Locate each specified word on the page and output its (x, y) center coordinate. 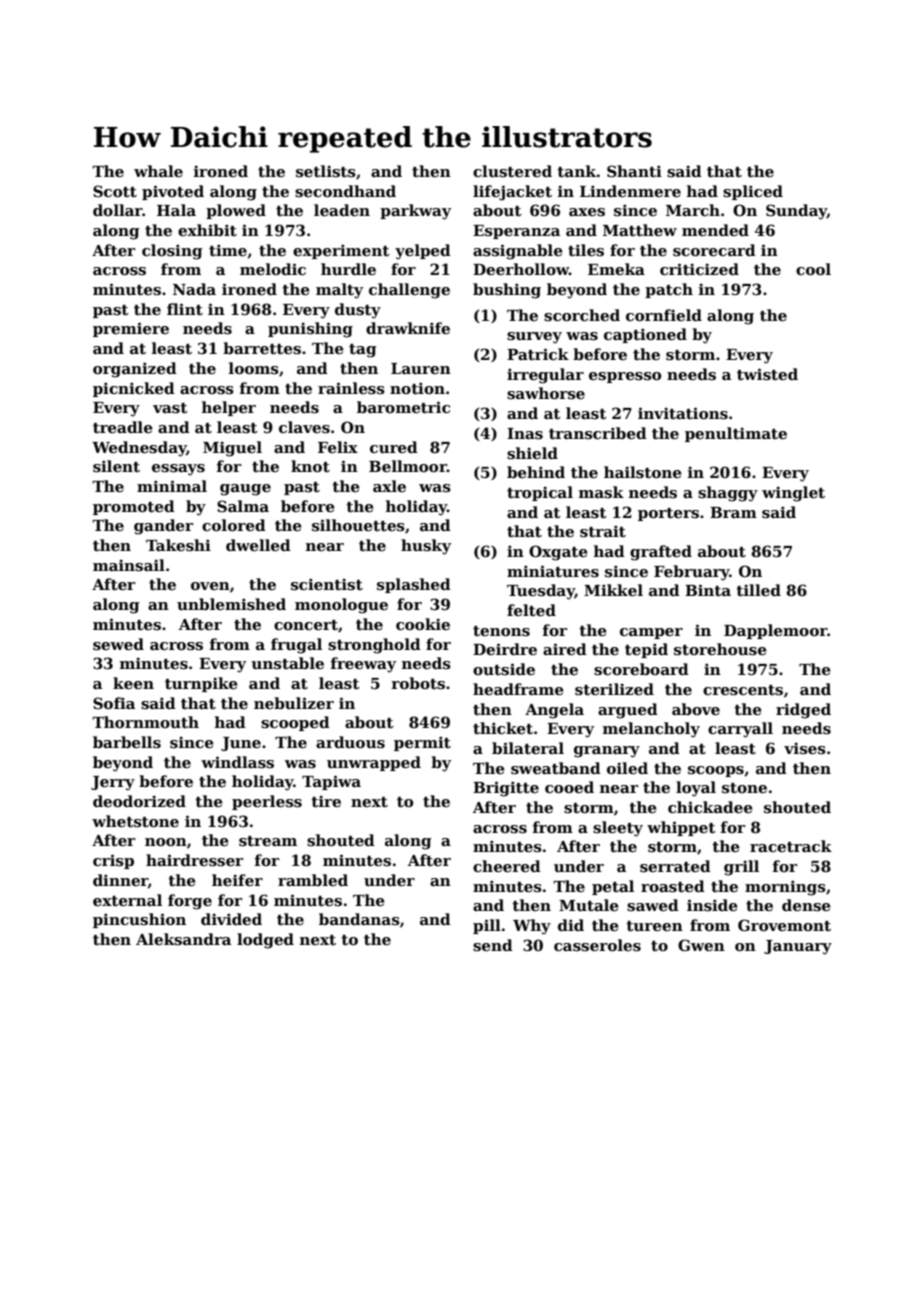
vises (805, 748)
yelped (423, 252)
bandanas (359, 919)
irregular (545, 376)
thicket (503, 728)
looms (254, 368)
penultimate (736, 434)
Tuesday (541, 592)
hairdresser (194, 860)
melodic (273, 269)
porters (668, 514)
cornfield (664, 315)
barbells (127, 742)
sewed (118, 644)
